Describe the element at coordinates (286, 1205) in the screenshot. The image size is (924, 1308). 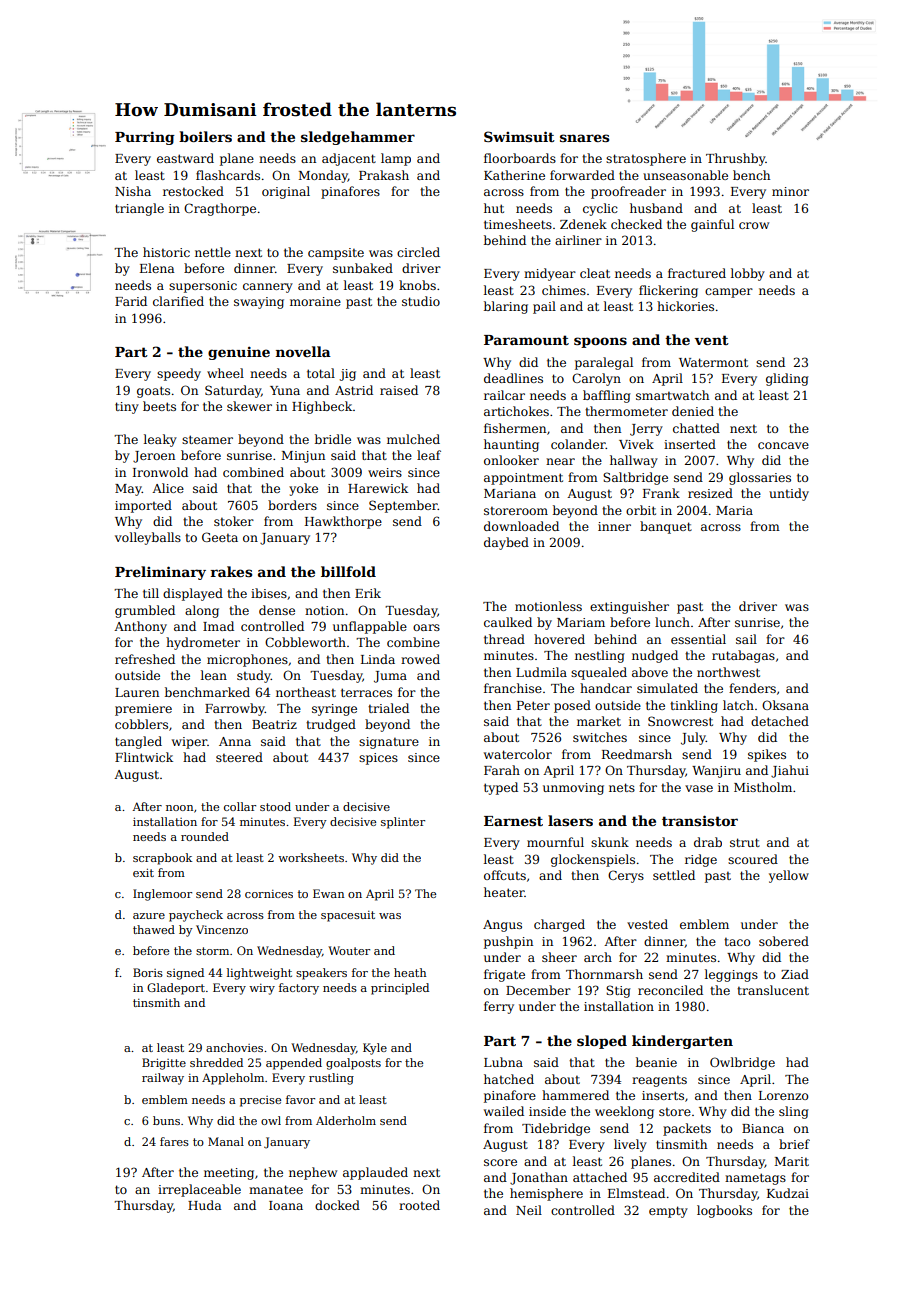
I see `Ioana` at that location.
